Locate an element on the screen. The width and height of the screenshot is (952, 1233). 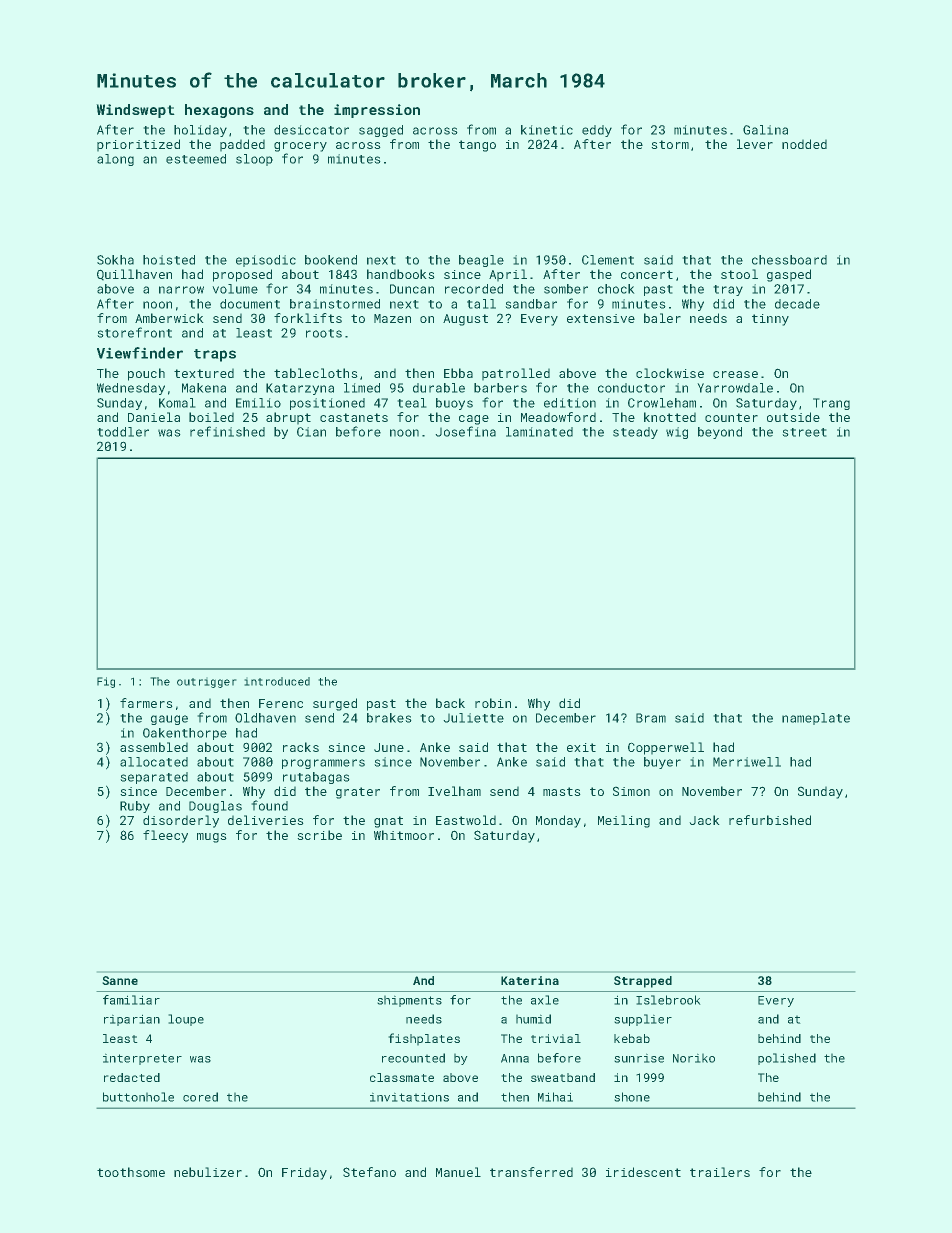
nameplate is located at coordinates (816, 719).
